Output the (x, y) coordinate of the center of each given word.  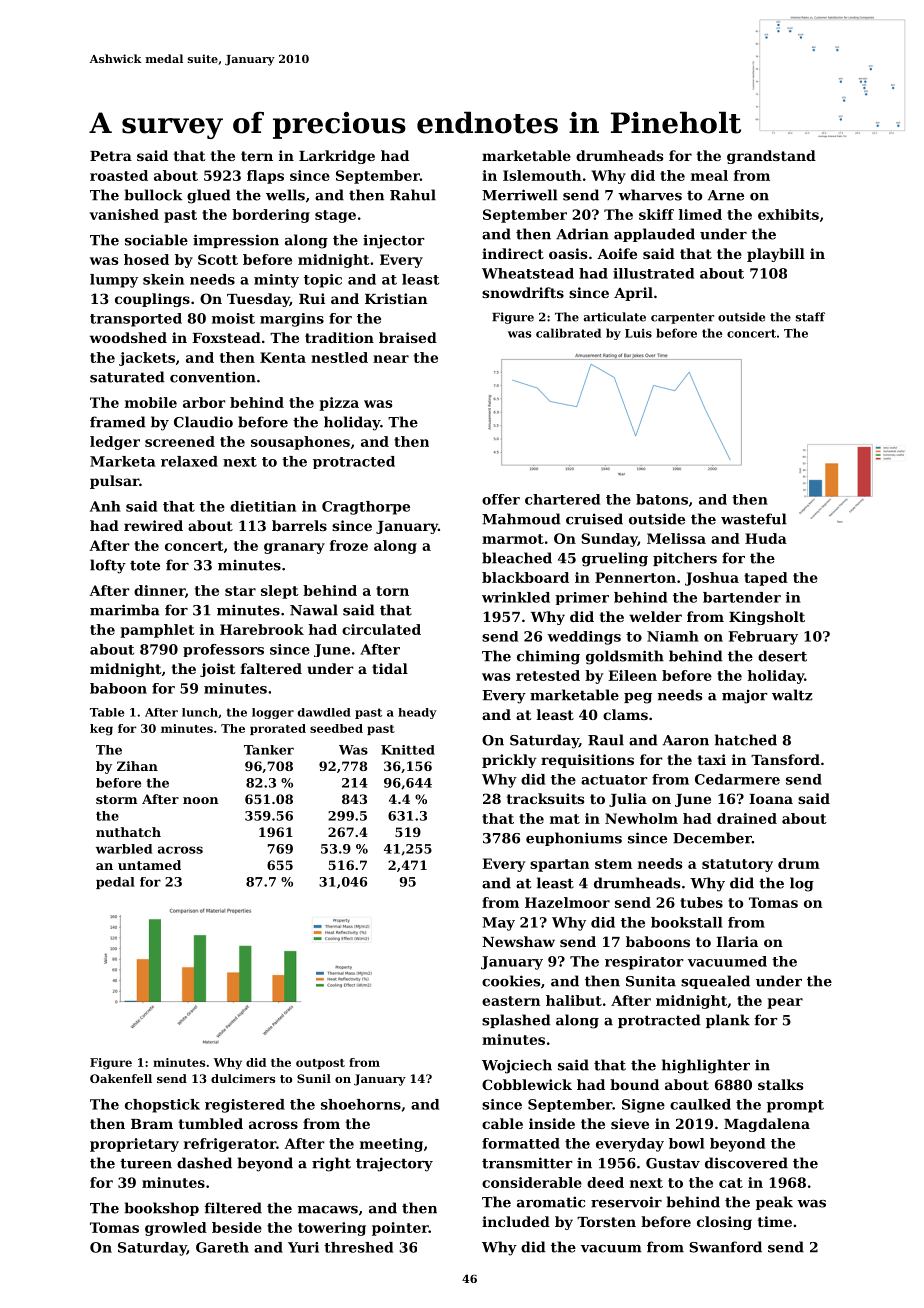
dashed (204, 1163)
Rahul (413, 195)
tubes (701, 902)
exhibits (788, 214)
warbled (124, 849)
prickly (509, 761)
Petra (111, 156)
